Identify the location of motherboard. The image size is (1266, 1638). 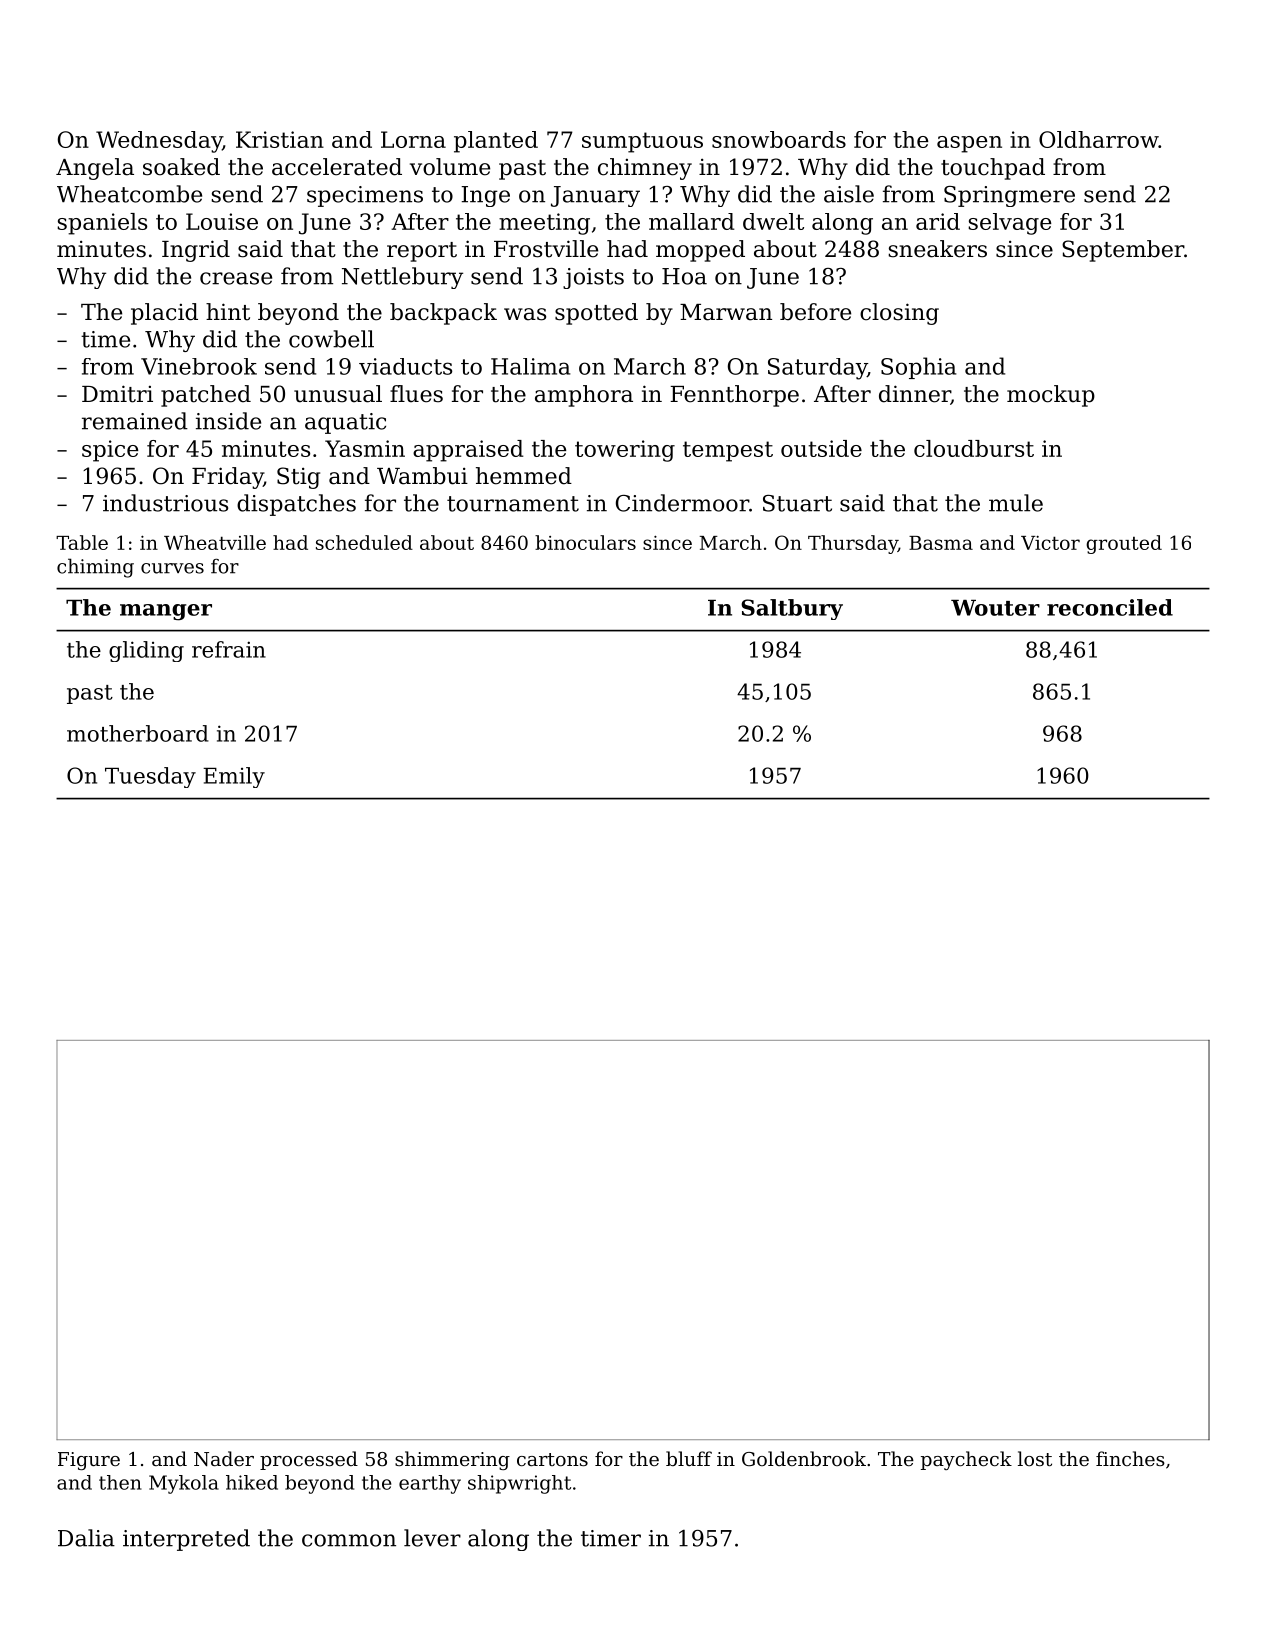
(138, 733).
